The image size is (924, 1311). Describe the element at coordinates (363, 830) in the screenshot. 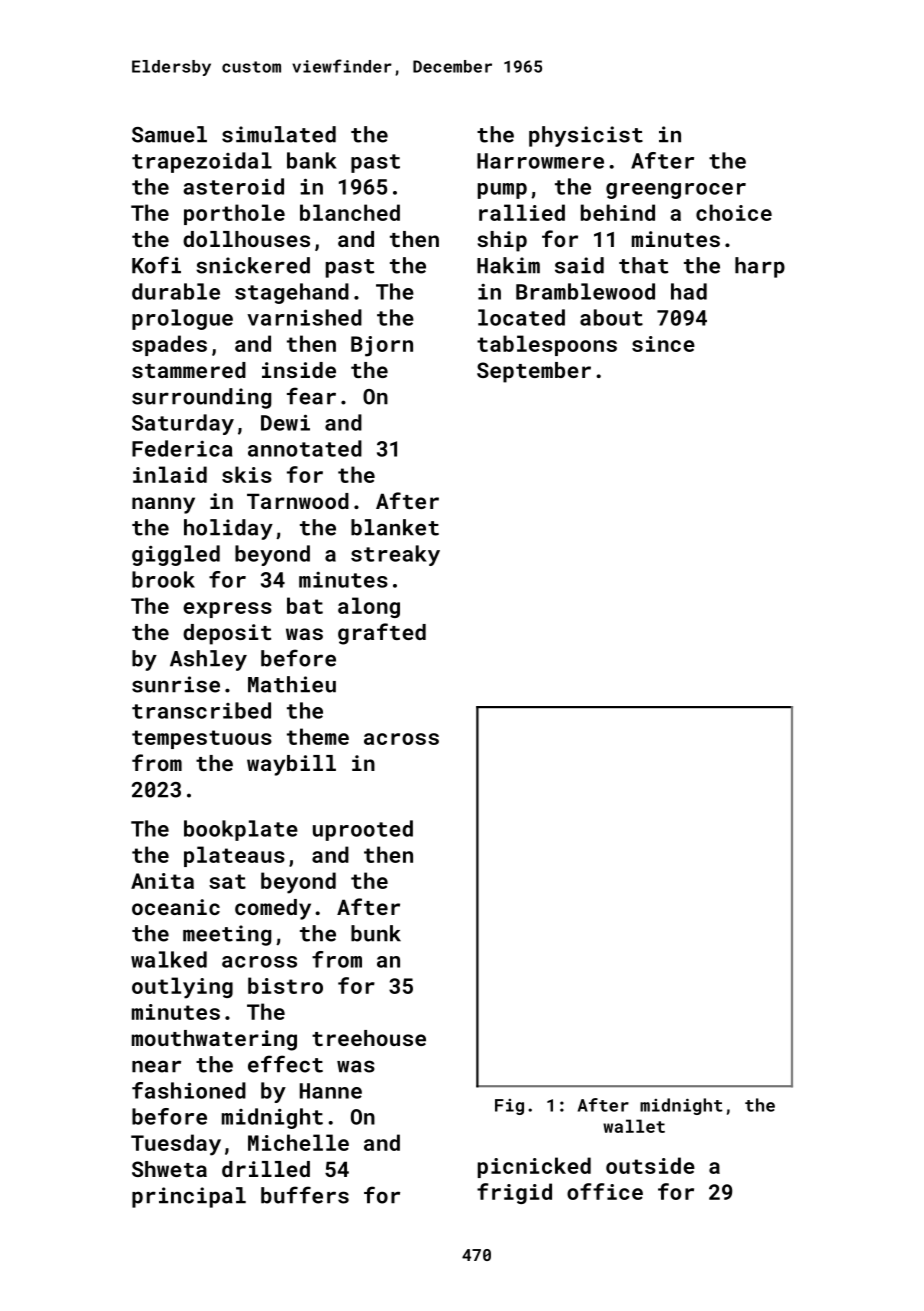

I see `uprooted` at that location.
